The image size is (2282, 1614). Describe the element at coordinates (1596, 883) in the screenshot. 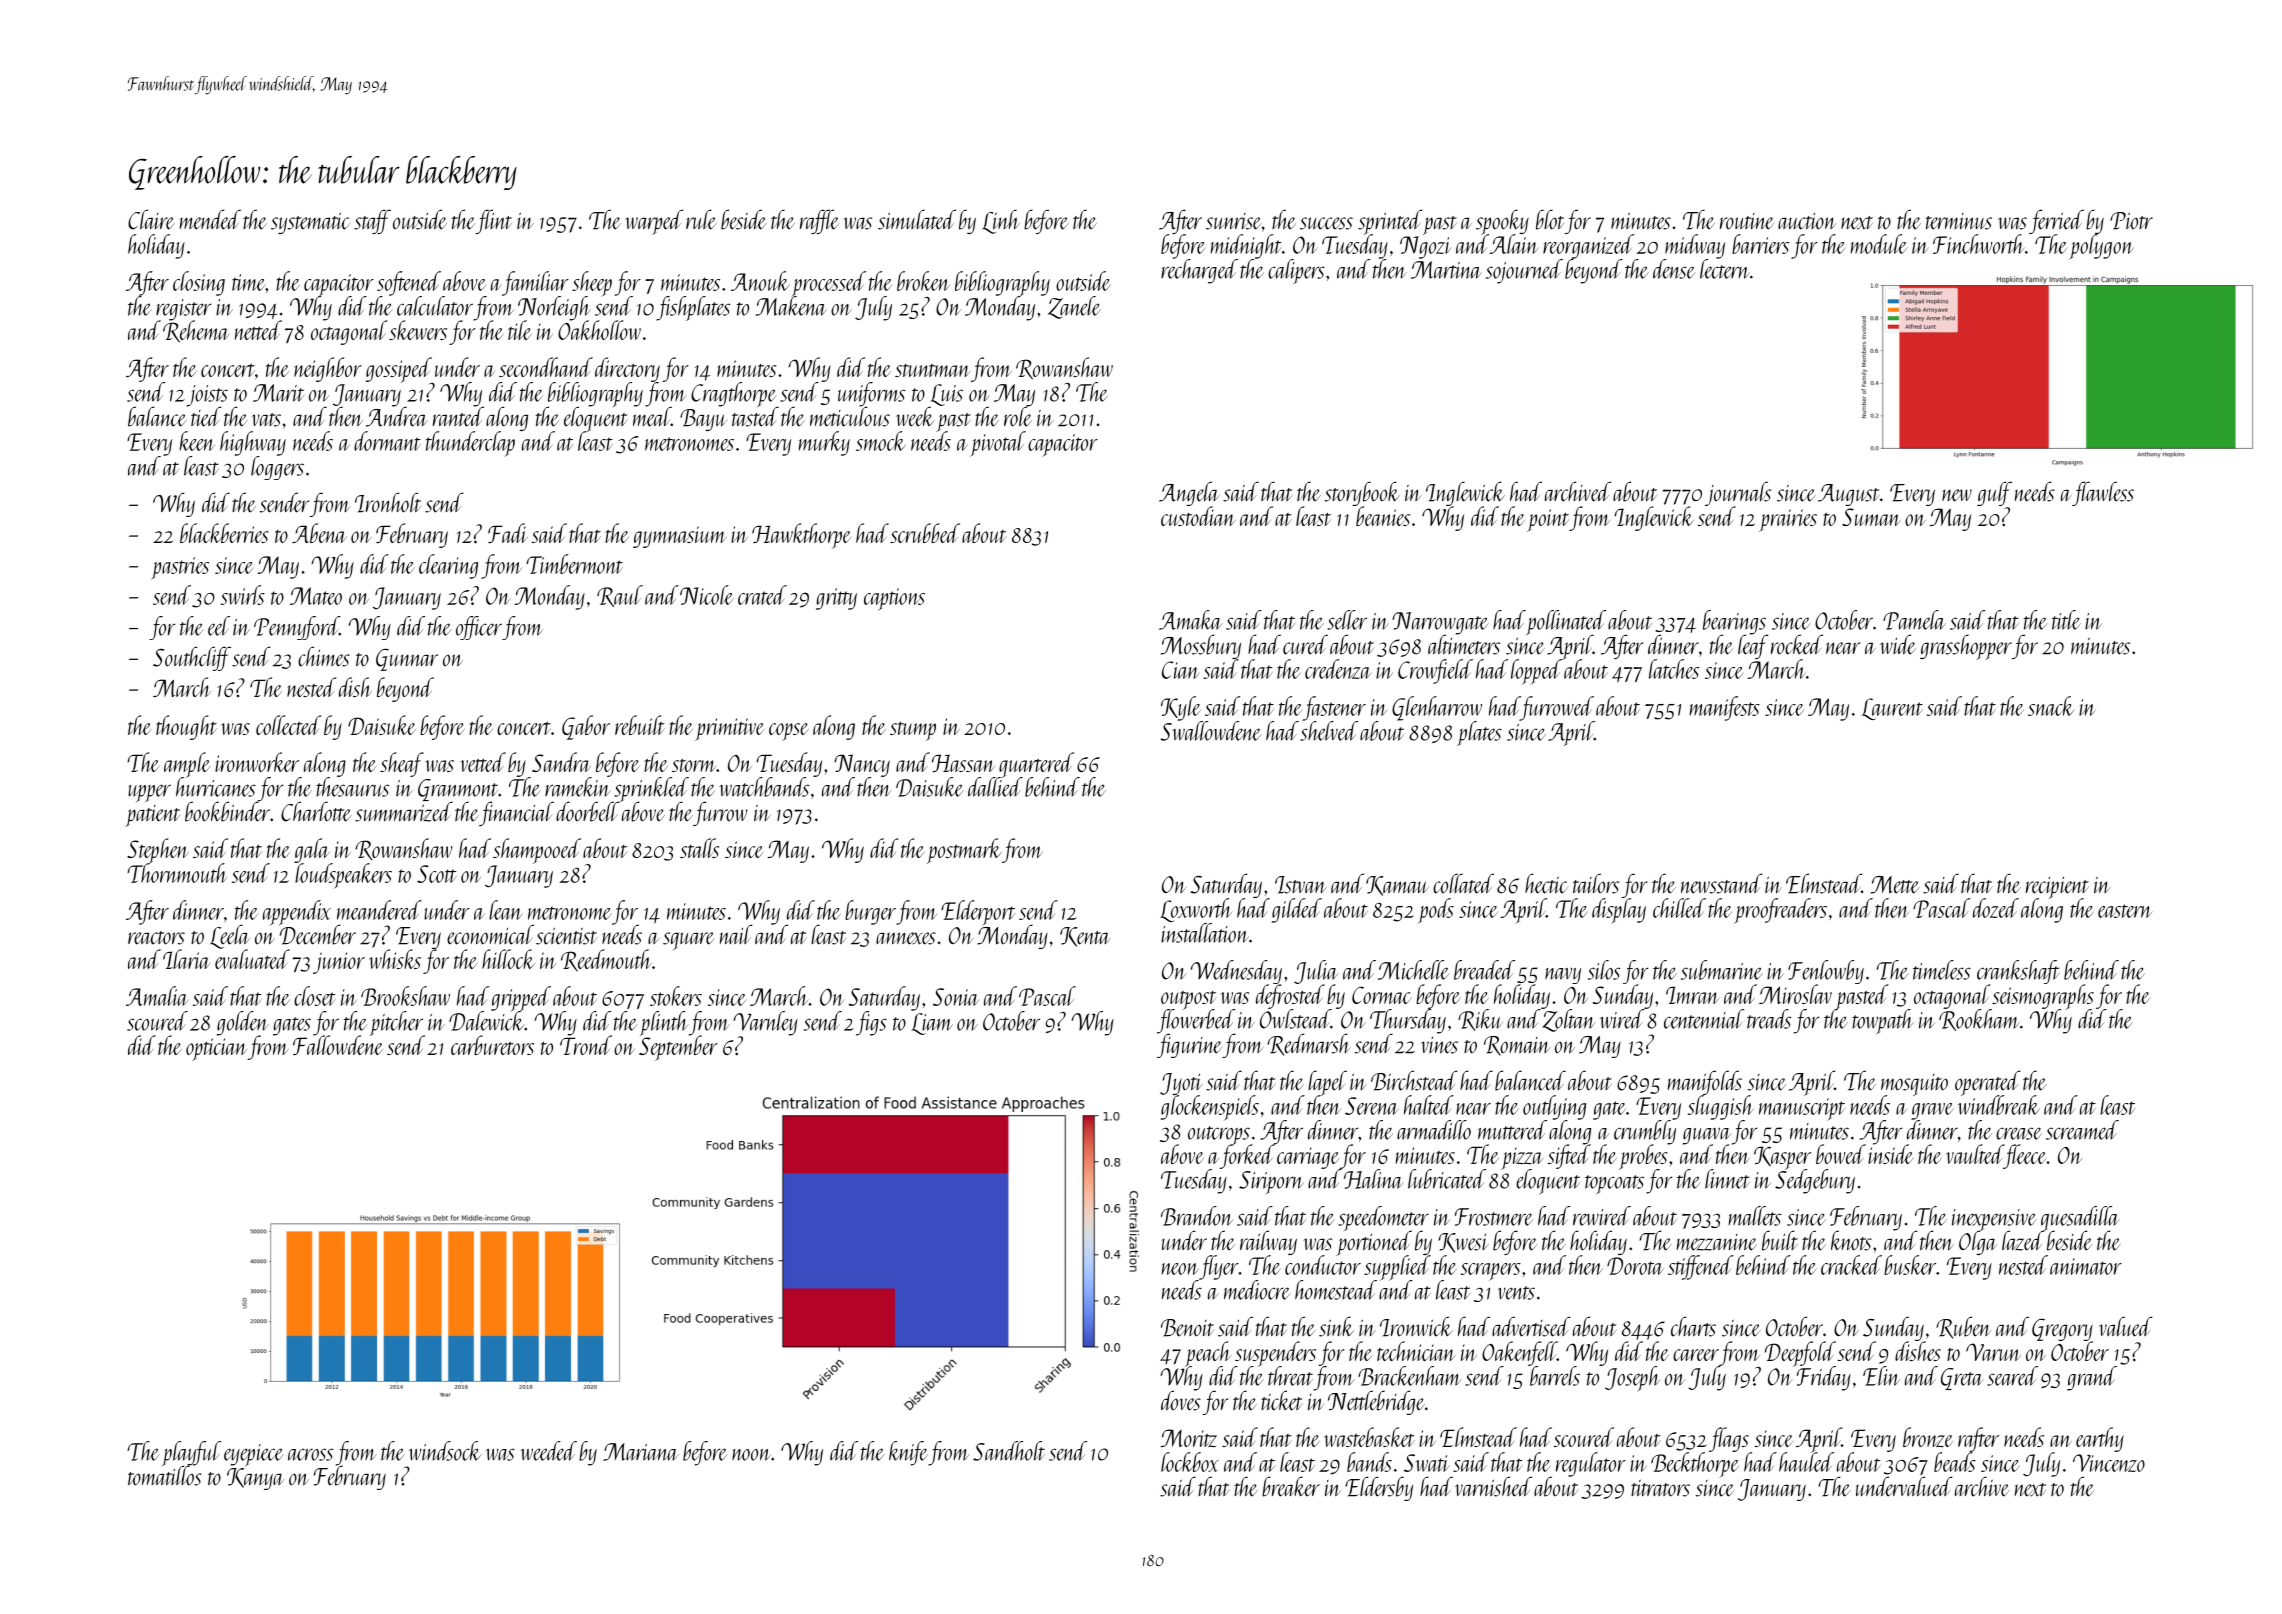

I see `tailors` at that location.
